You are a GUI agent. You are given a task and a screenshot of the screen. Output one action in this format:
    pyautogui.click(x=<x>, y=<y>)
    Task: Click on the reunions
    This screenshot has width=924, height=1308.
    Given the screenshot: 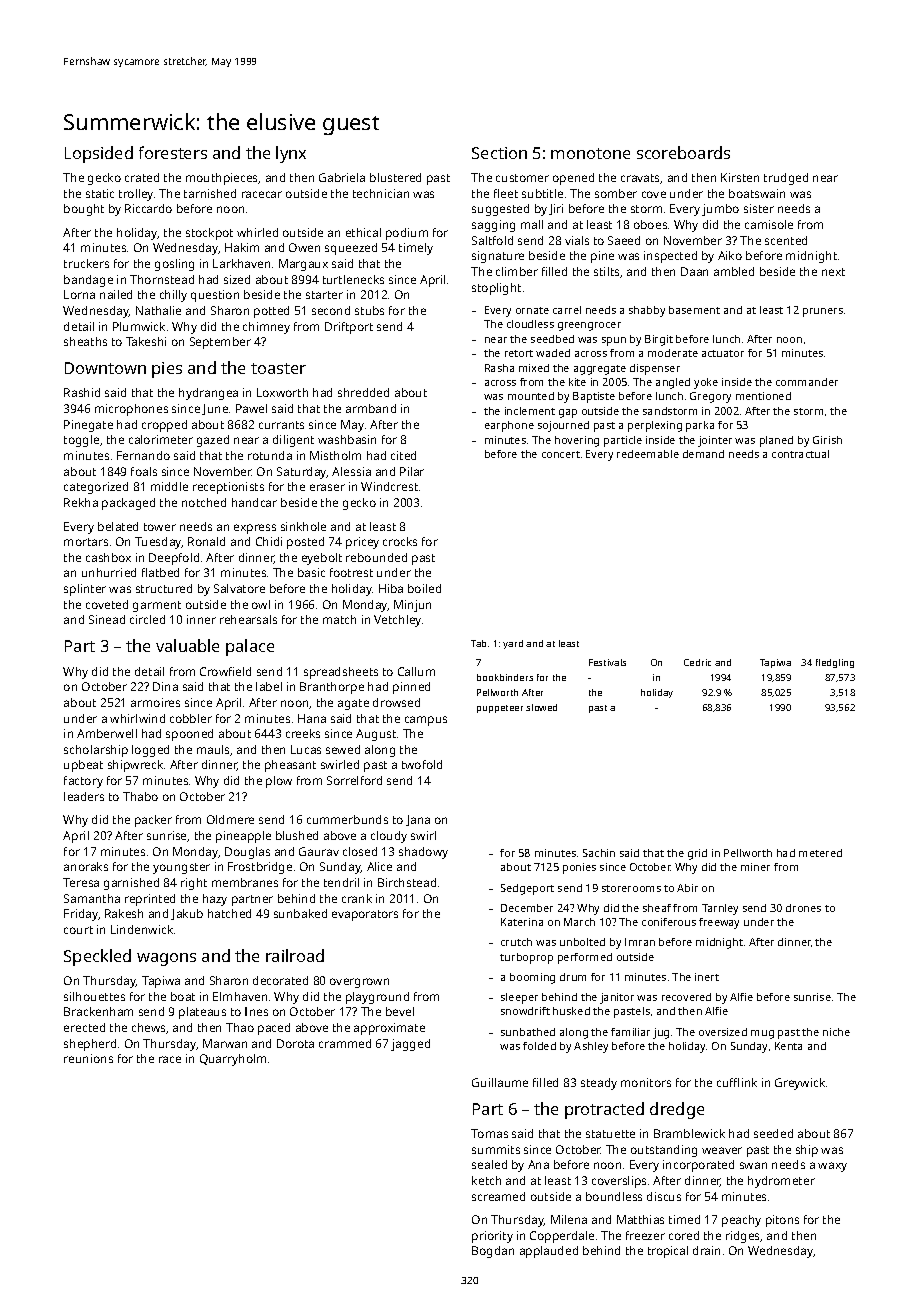 What is the action you would take?
    pyautogui.click(x=88, y=1058)
